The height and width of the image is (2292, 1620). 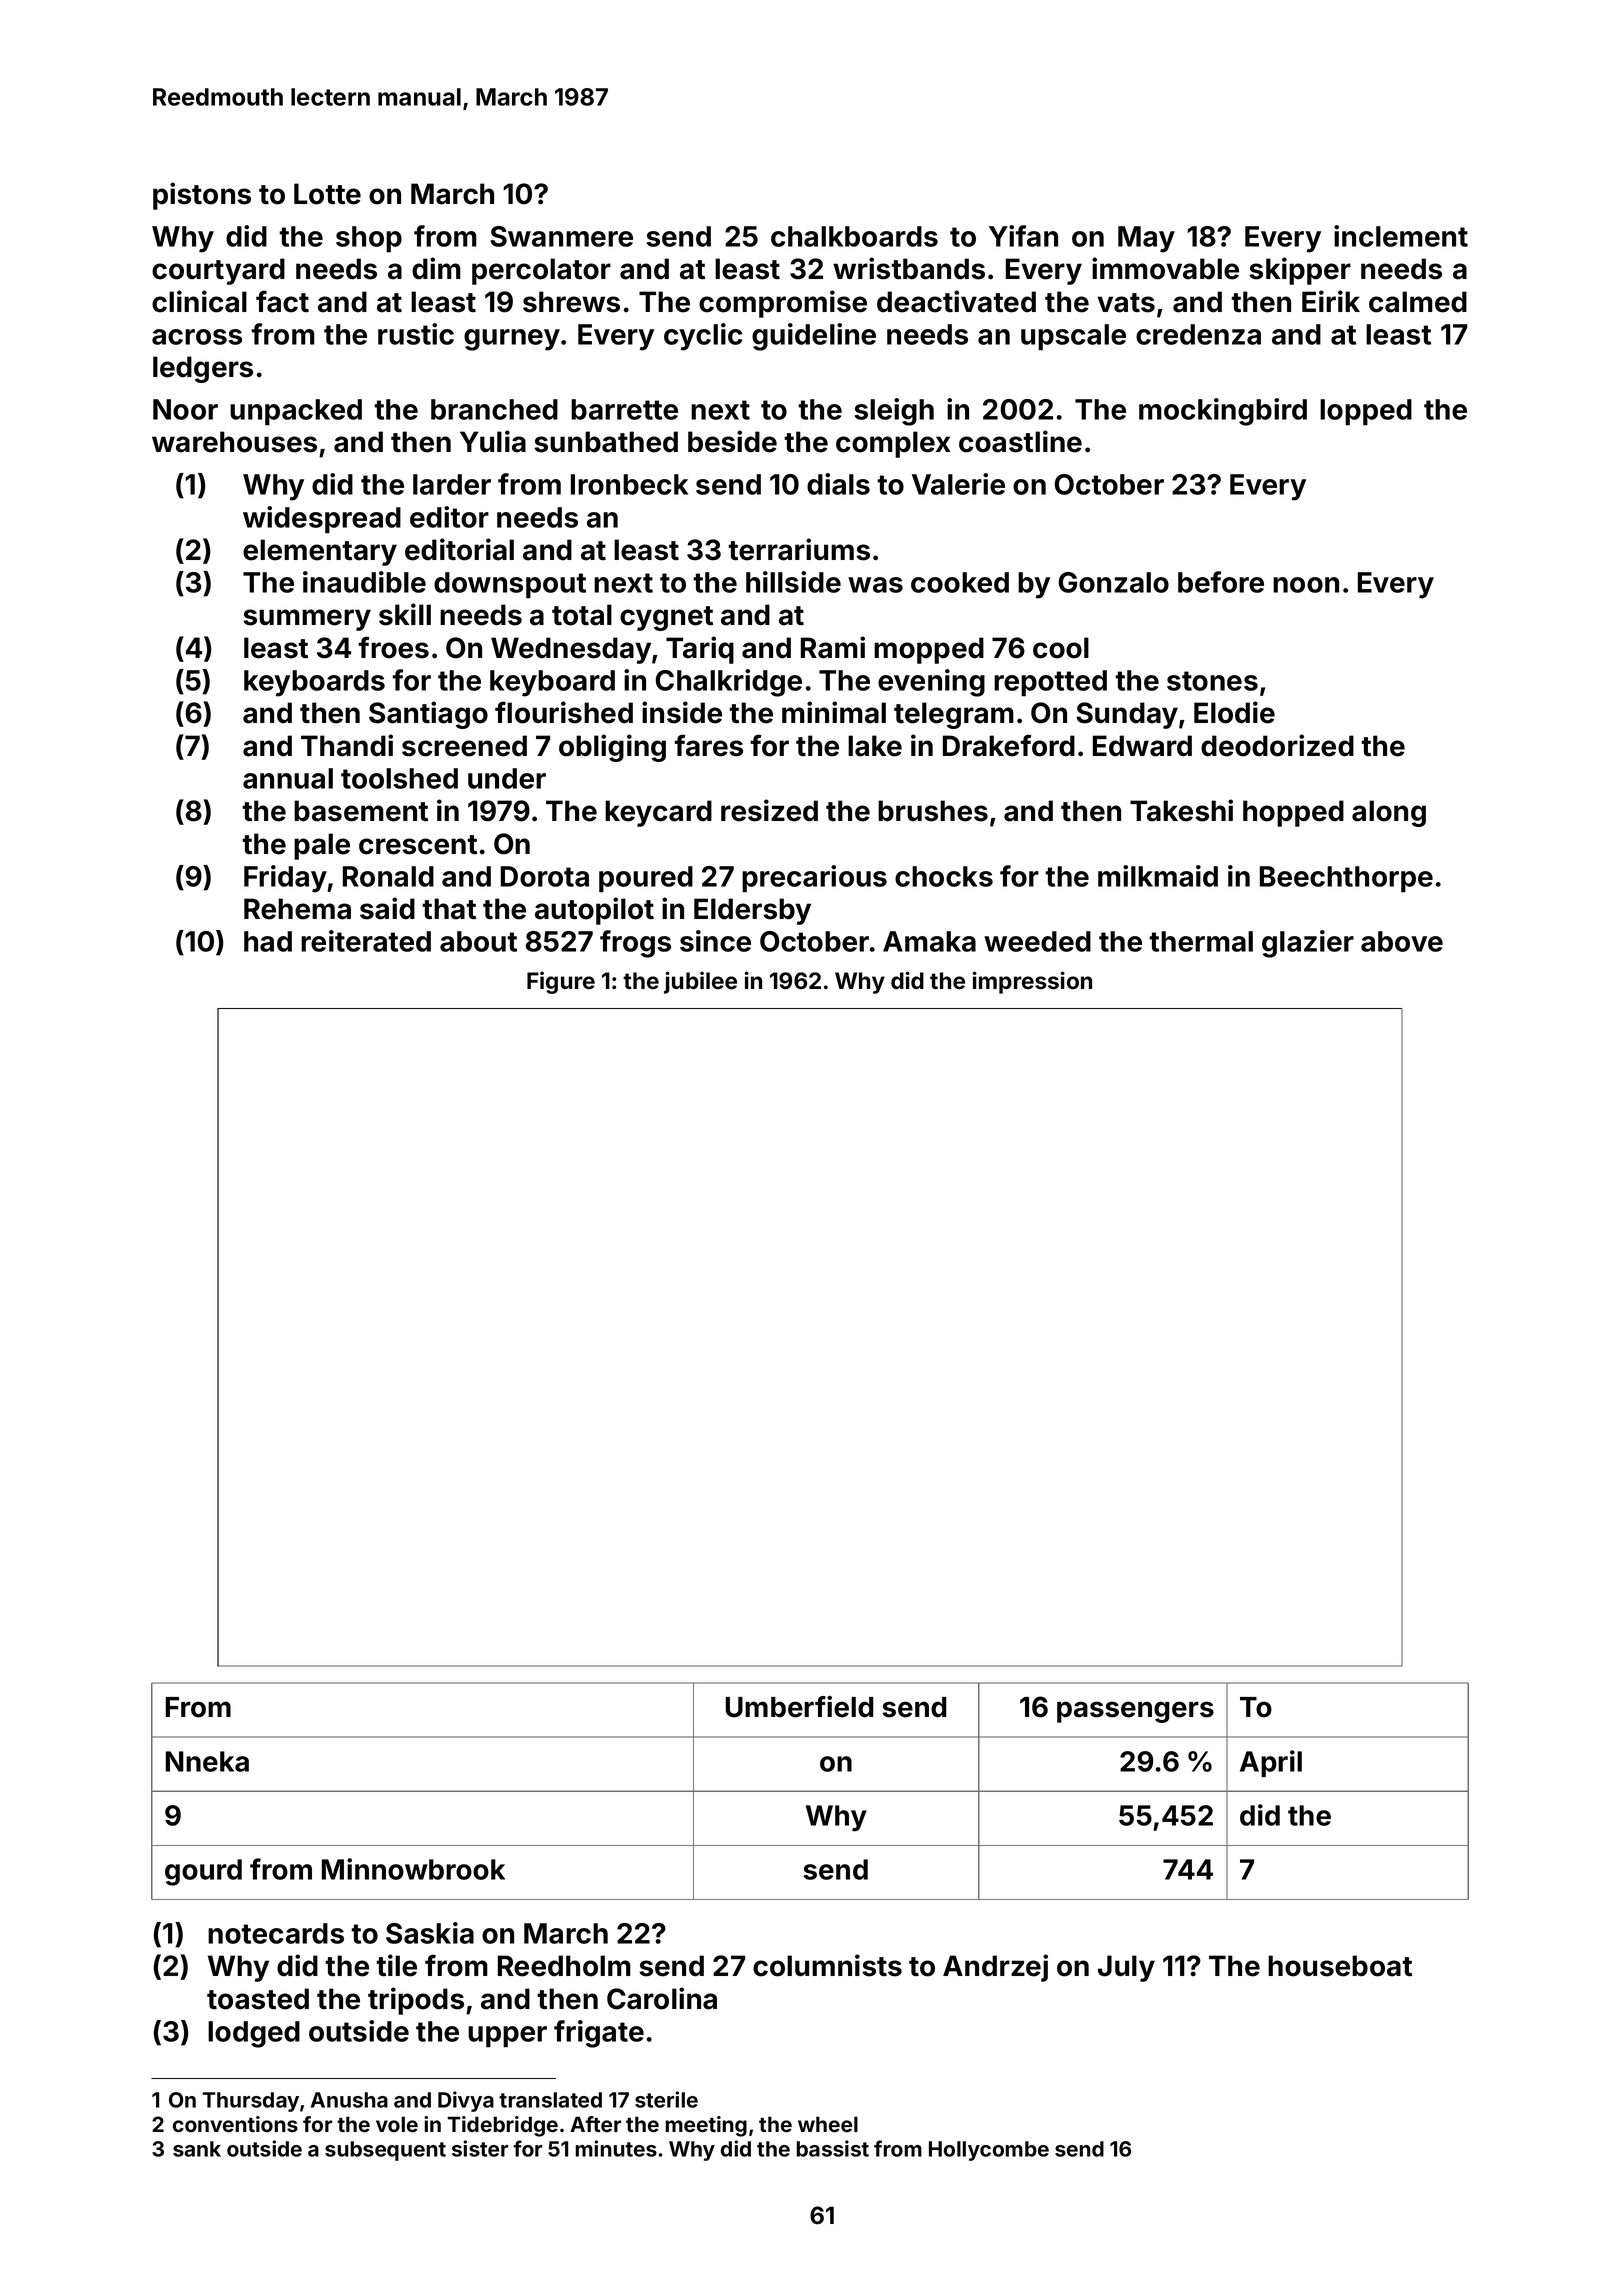 I want to click on May, so click(x=1146, y=239).
